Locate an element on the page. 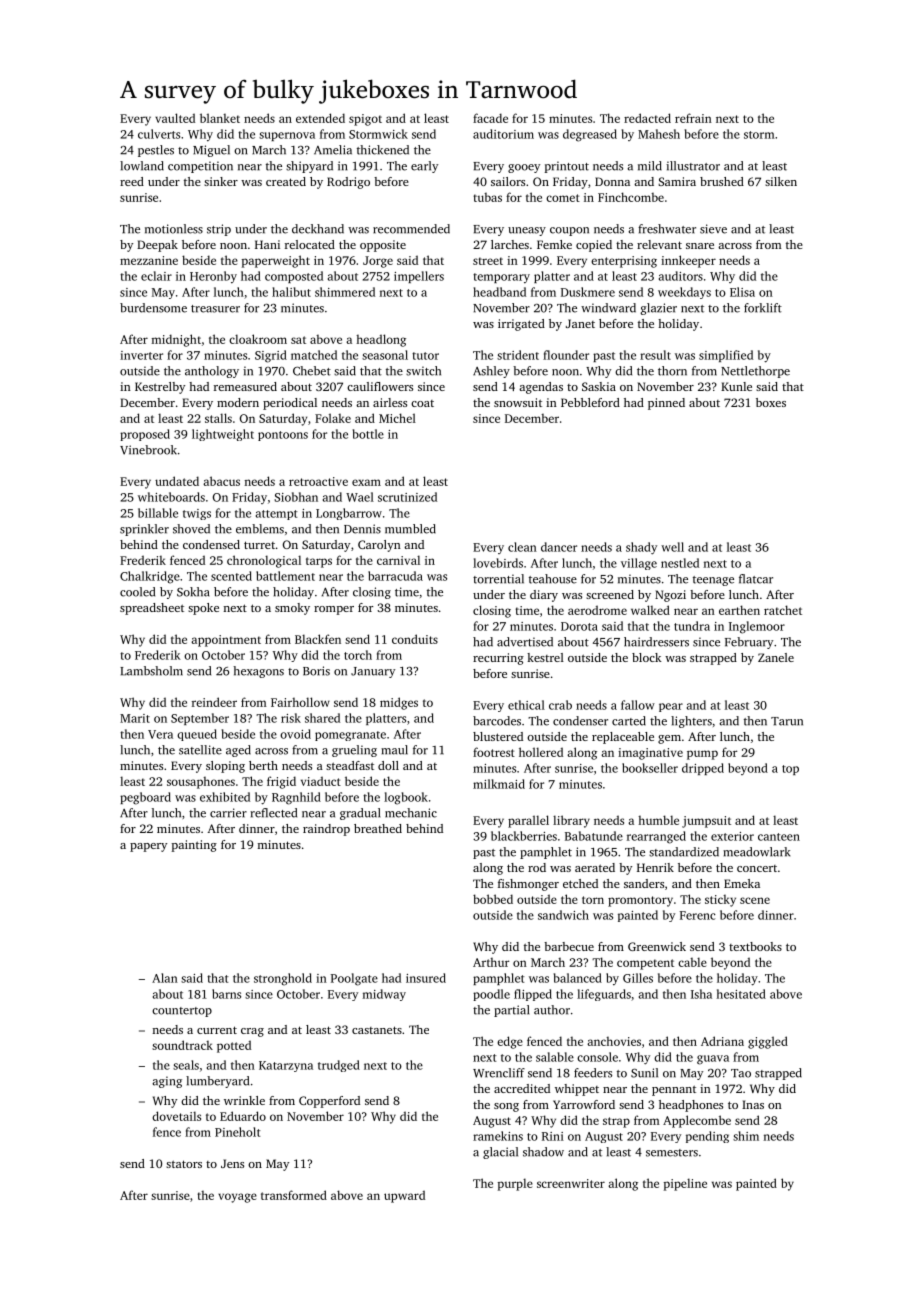 The height and width of the page is (1308, 924). bobbed is located at coordinates (493, 899).
